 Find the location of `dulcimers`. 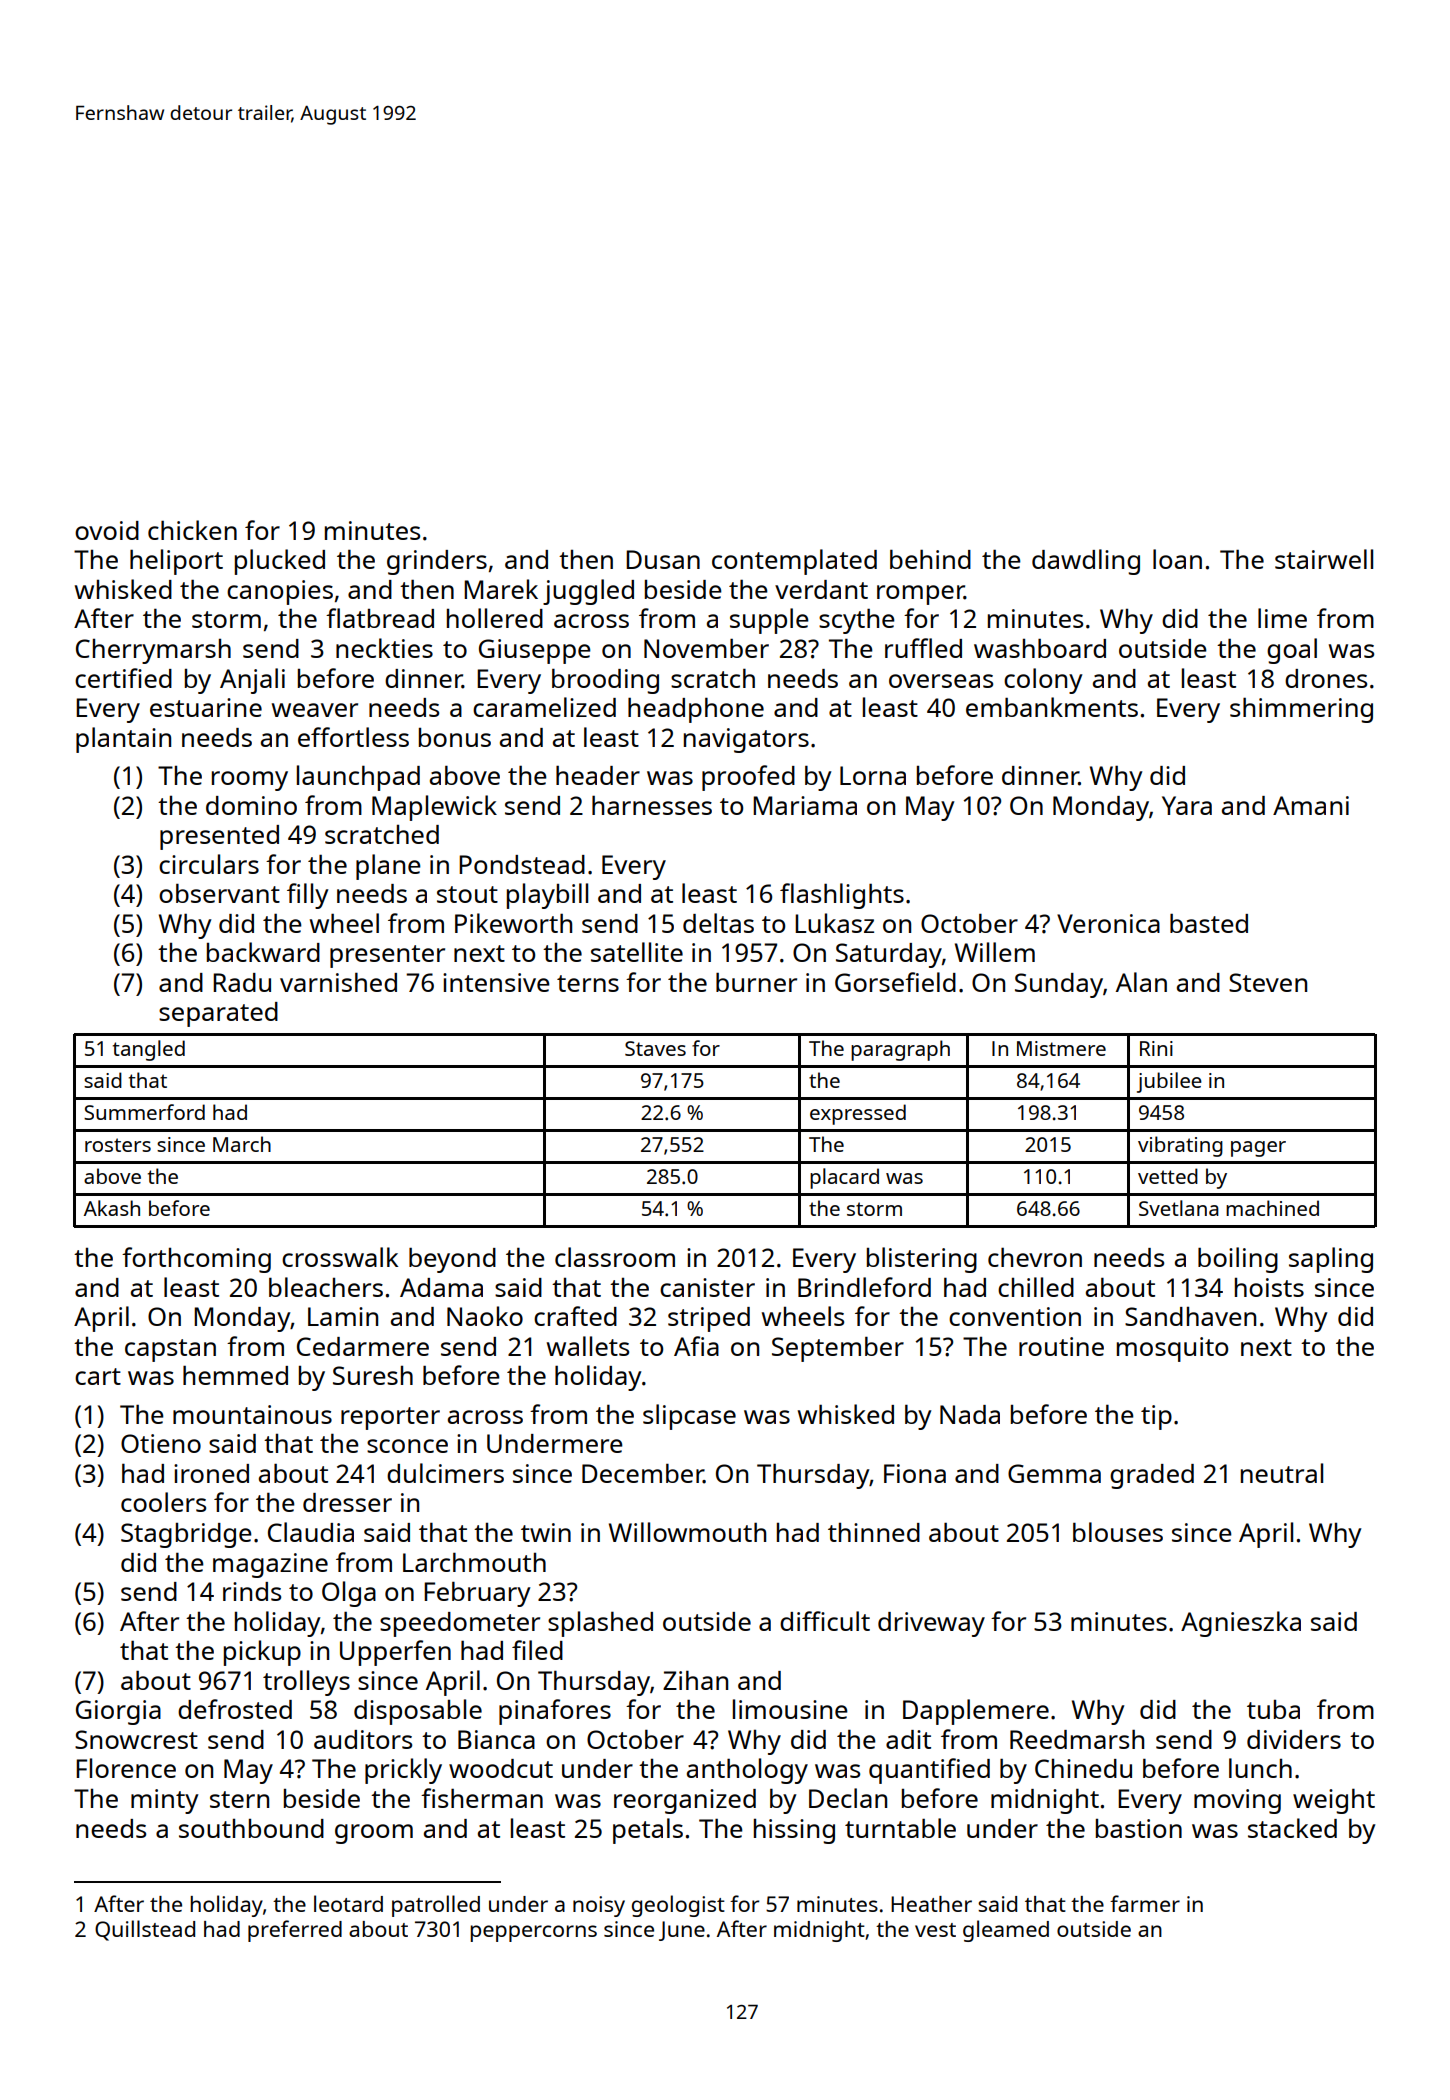

dulcimers is located at coordinates (445, 1473).
